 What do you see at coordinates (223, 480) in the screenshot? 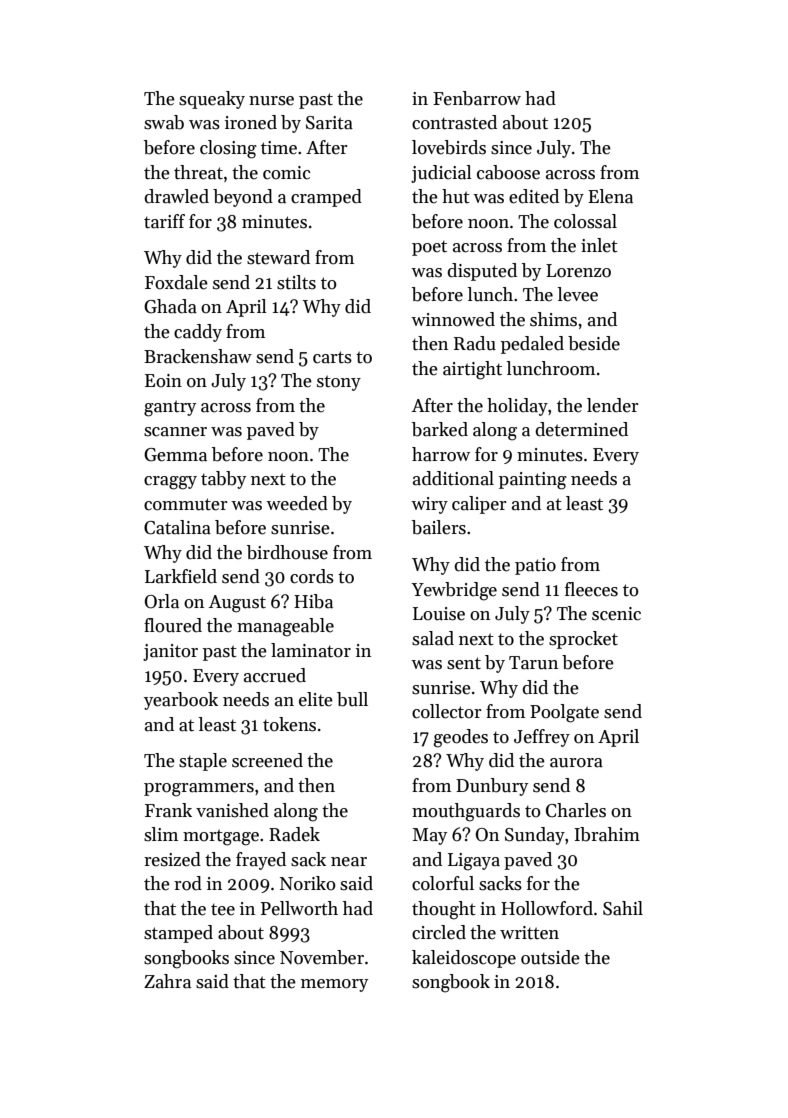
I see `tabby` at bounding box center [223, 480].
